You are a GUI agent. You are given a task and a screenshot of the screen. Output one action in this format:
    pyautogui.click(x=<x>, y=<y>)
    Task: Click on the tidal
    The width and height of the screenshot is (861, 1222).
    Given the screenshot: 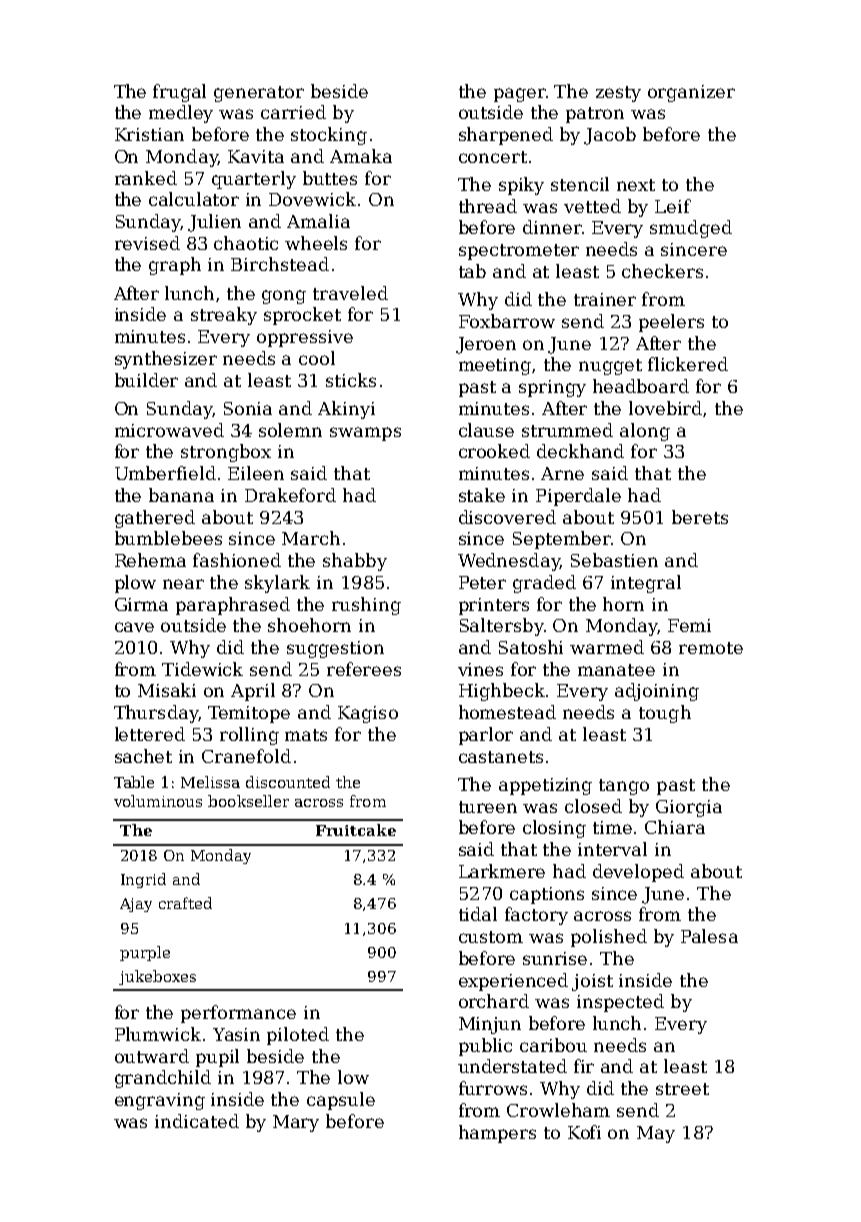 What is the action you would take?
    pyautogui.click(x=478, y=914)
